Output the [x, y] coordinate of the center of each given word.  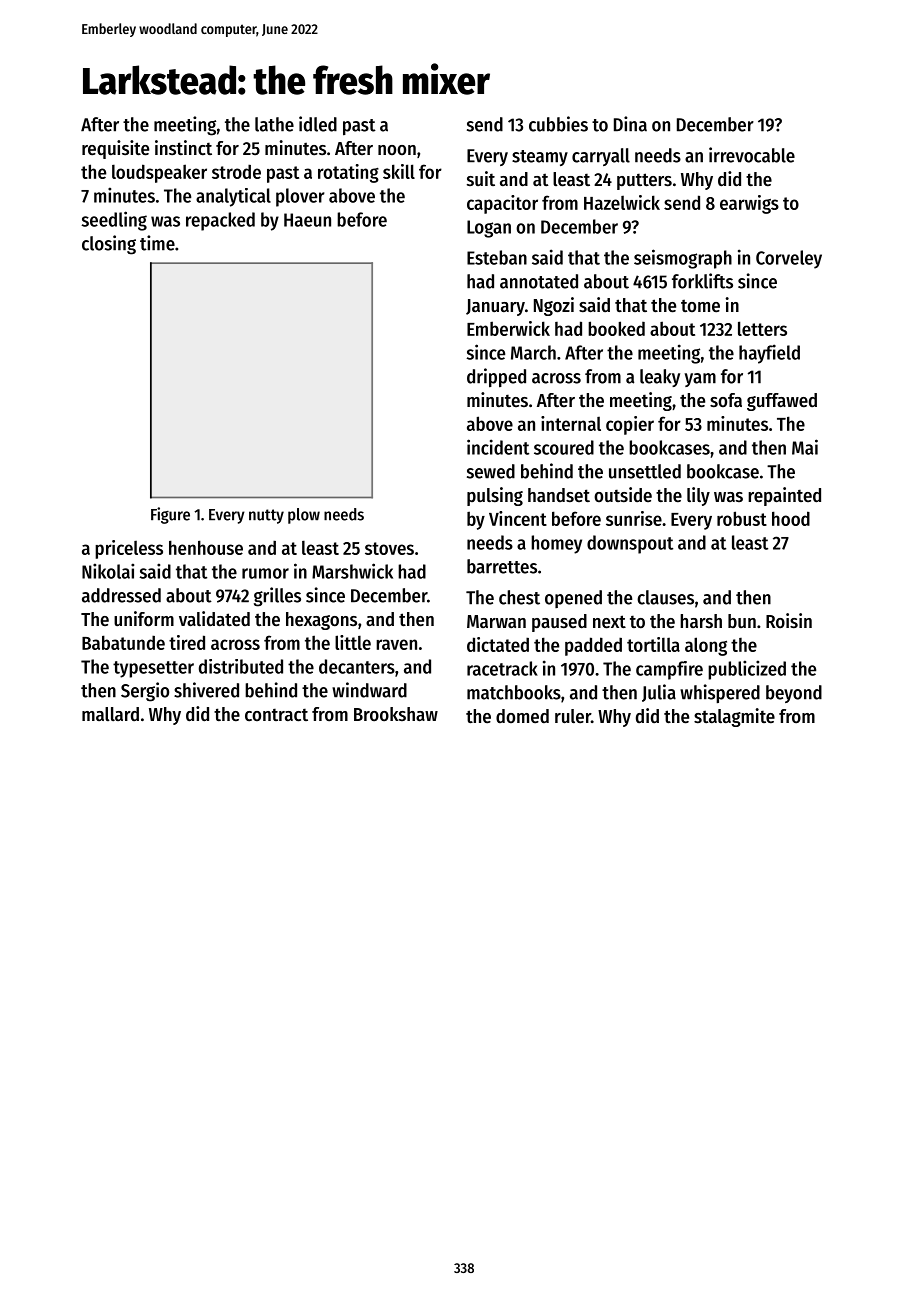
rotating [348, 173]
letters [762, 328]
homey [556, 544]
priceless [129, 549]
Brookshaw [396, 714]
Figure [170, 515]
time [157, 243]
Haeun [307, 220]
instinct [183, 148]
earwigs [749, 204]
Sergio [145, 692]
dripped [496, 378]
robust [742, 518]
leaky [660, 378]
